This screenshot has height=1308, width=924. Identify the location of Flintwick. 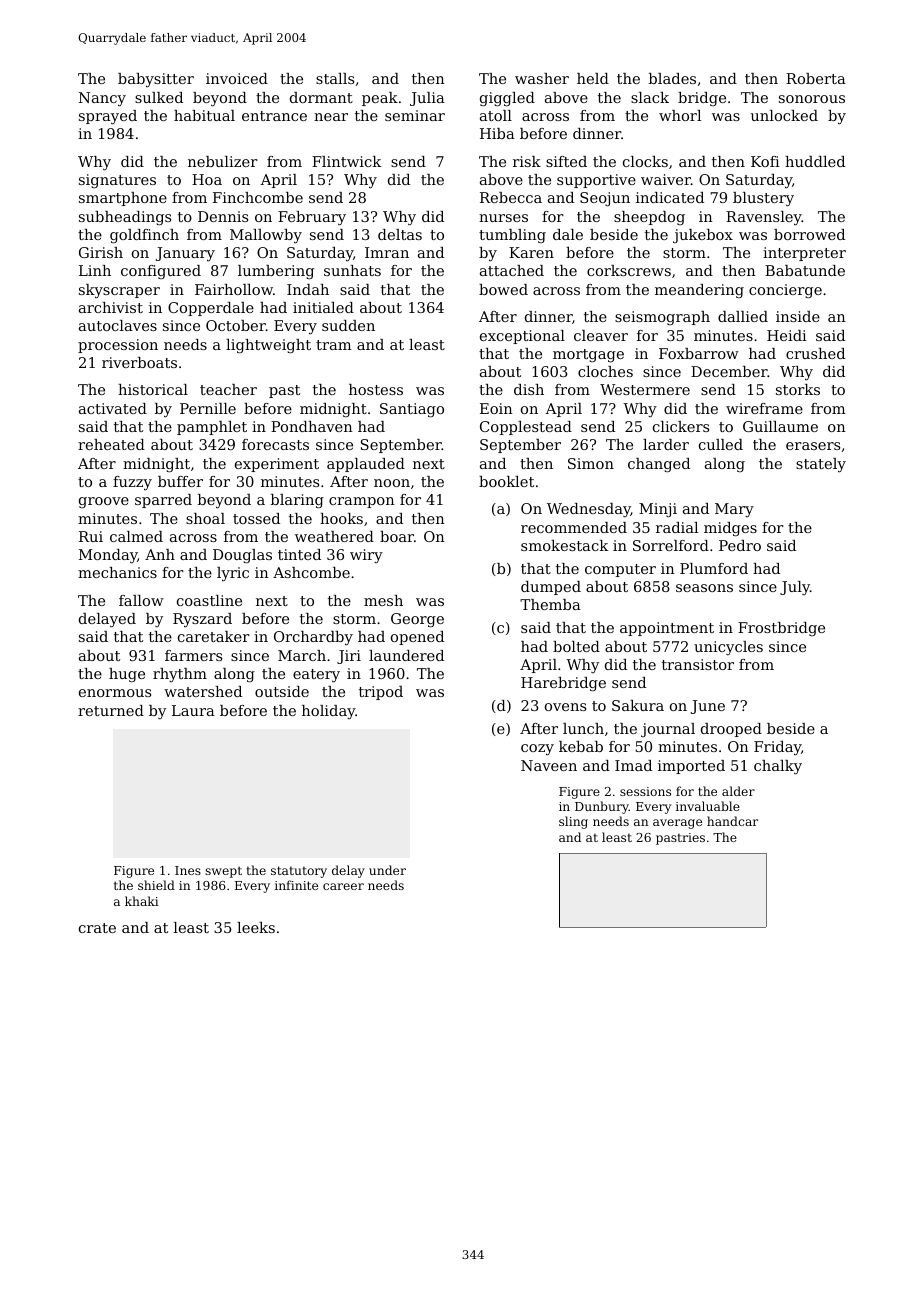
(346, 161).
